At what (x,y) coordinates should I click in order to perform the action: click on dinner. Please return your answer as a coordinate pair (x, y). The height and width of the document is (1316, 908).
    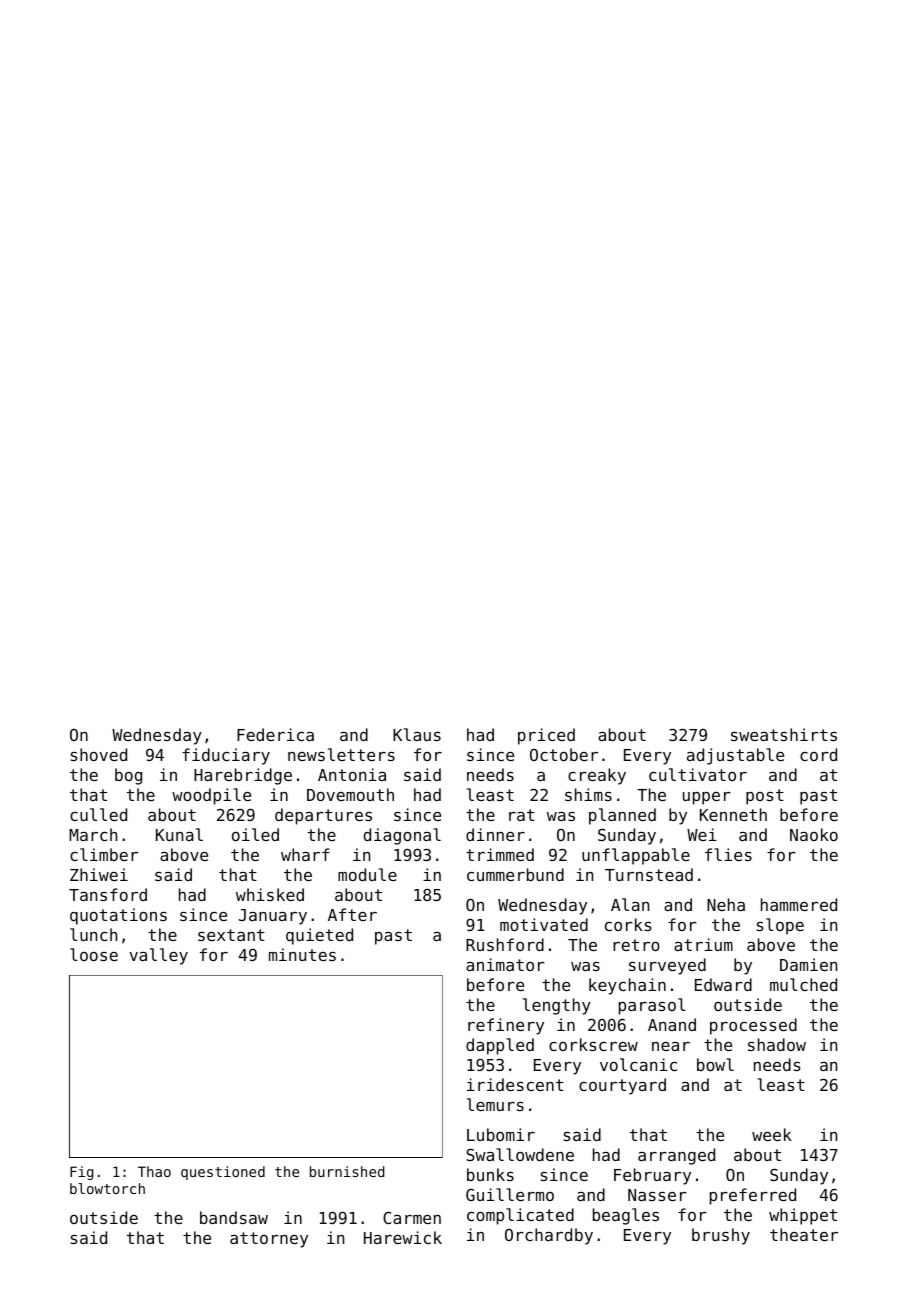
    Looking at the image, I should click on (495, 834).
